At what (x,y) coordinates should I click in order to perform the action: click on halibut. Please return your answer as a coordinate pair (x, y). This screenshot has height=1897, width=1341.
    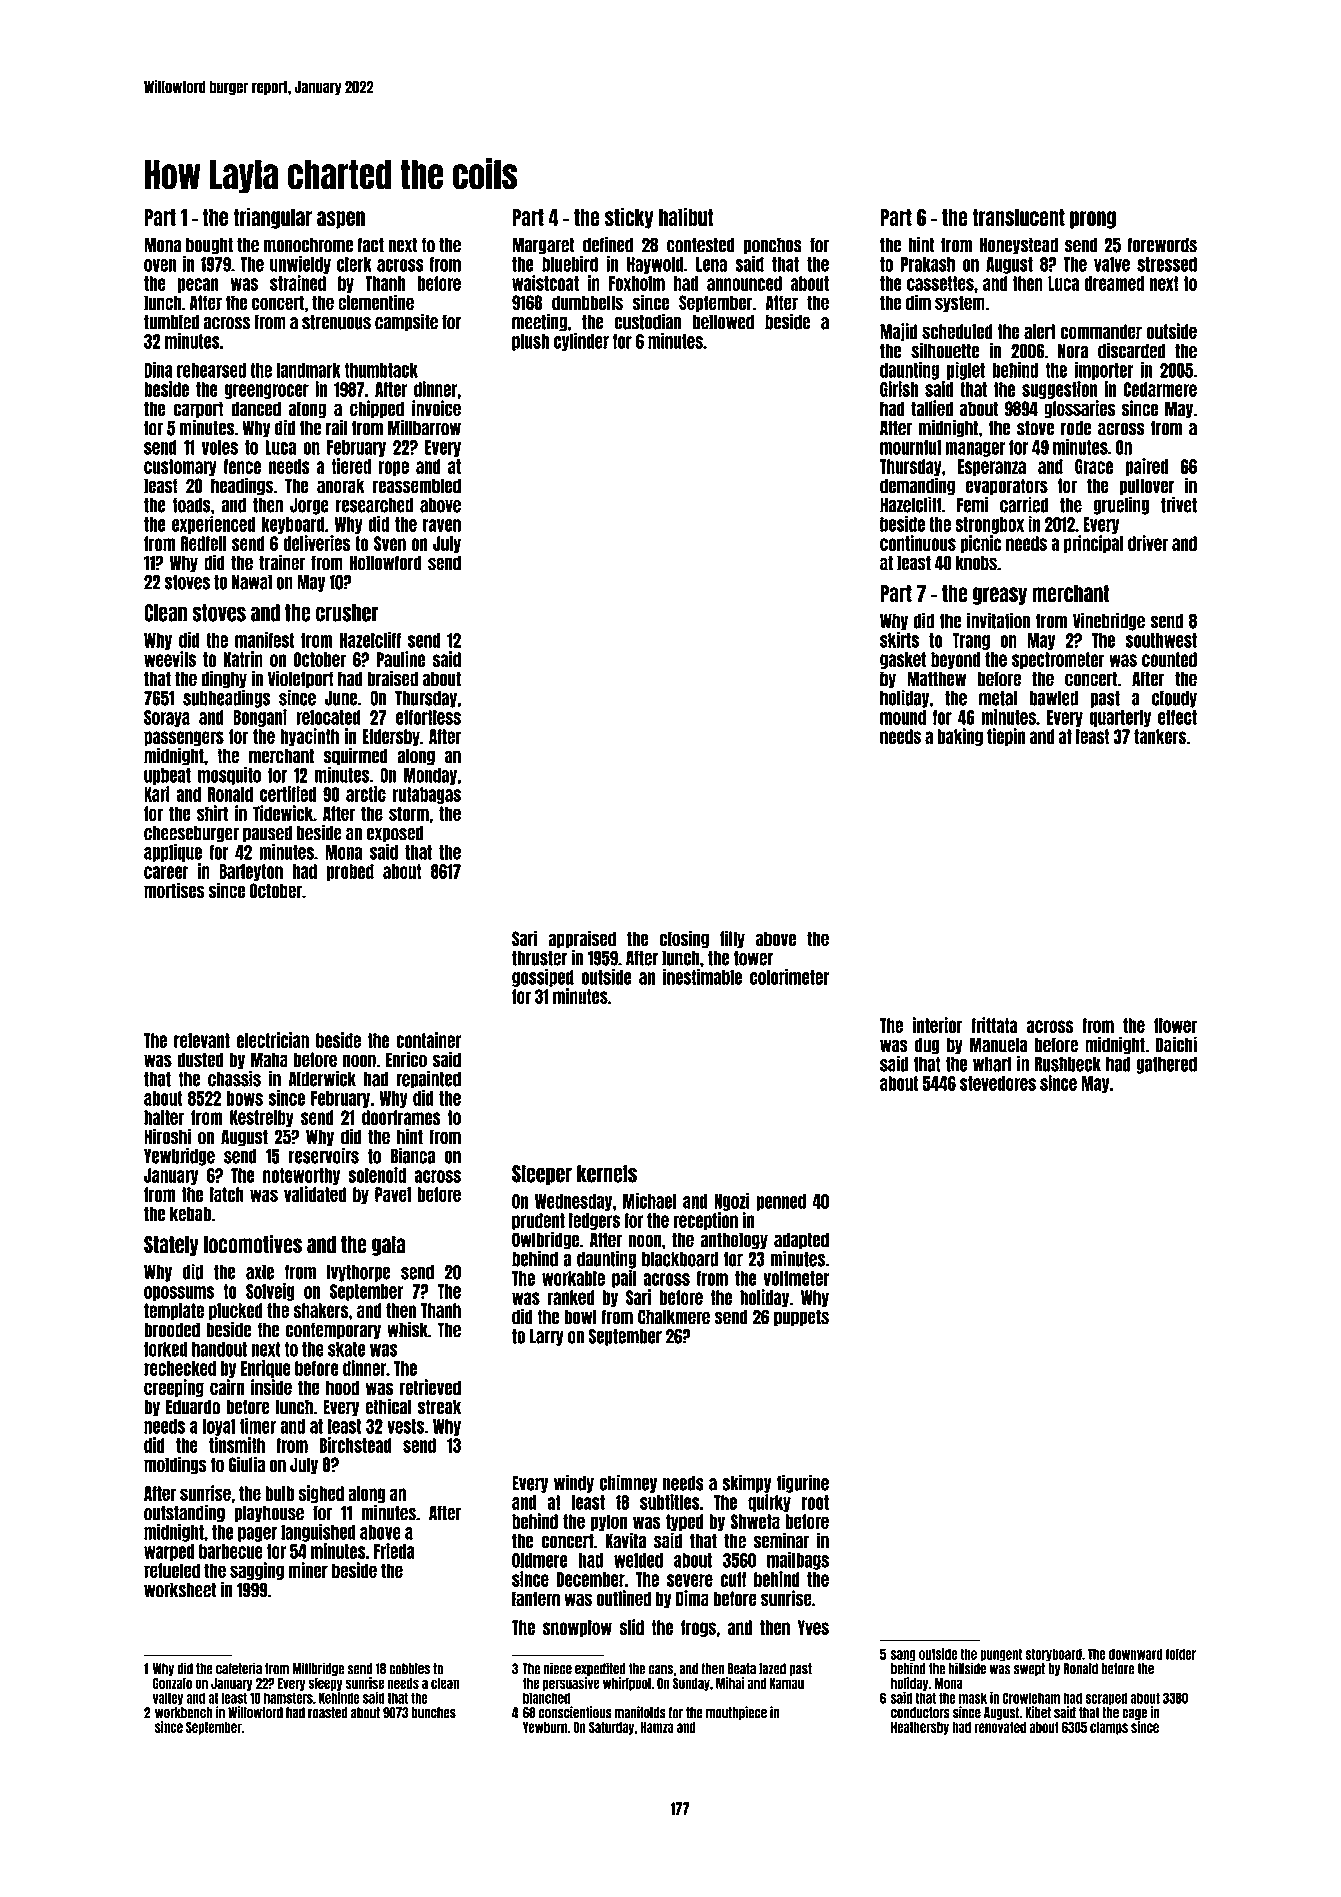
    Looking at the image, I should click on (686, 216).
